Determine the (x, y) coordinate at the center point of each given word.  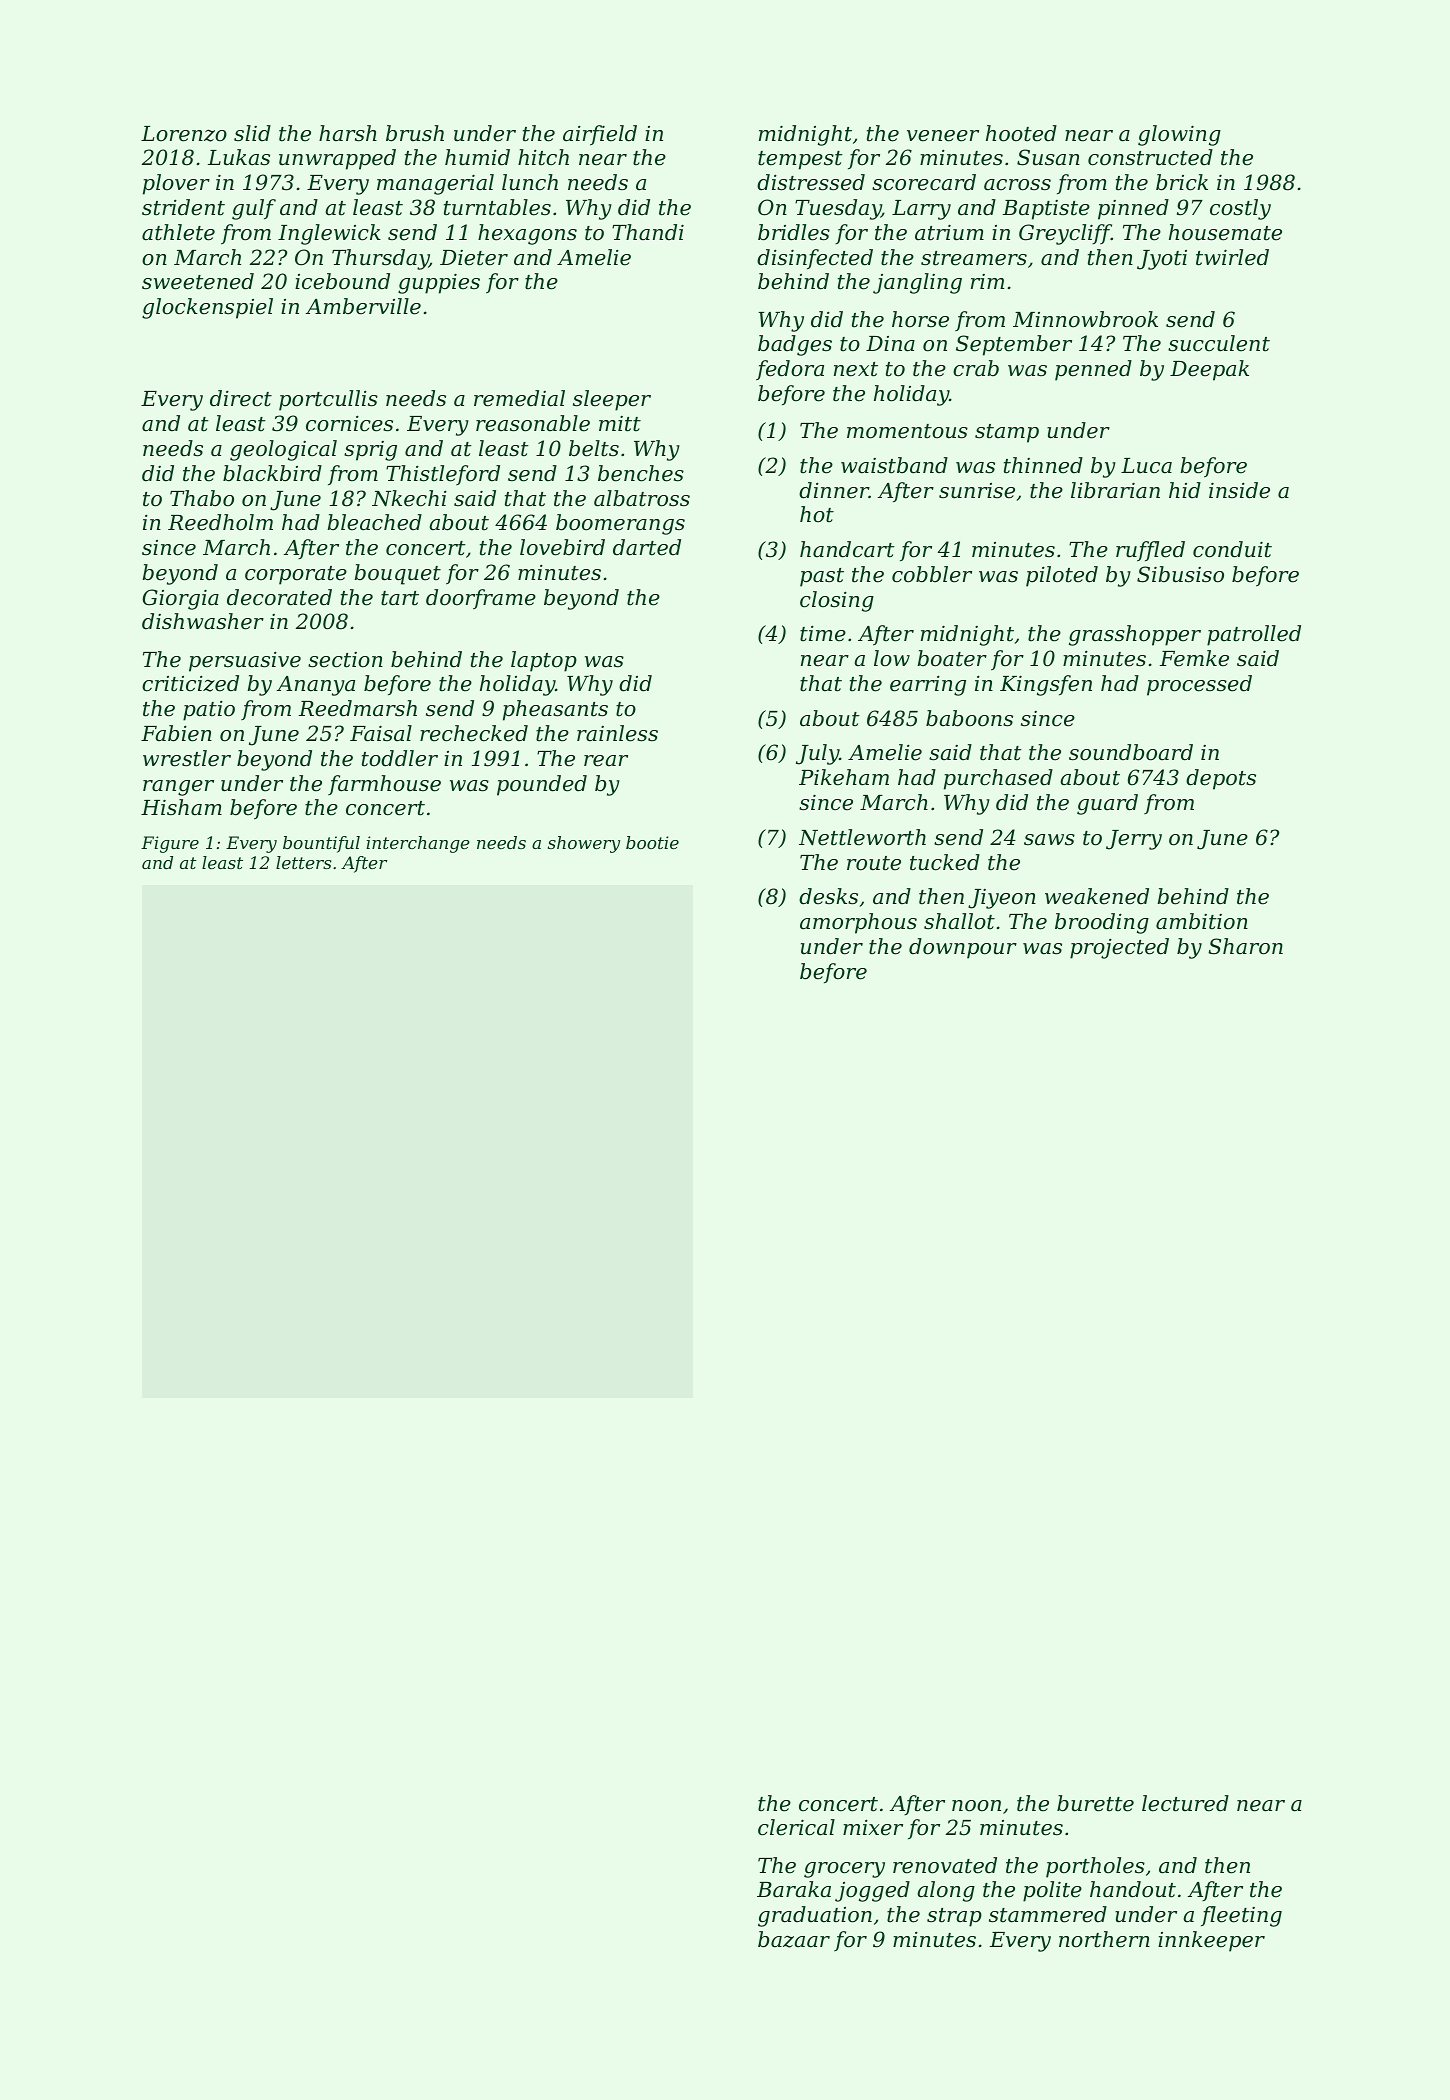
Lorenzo (184, 134)
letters (304, 862)
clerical (796, 1827)
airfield (600, 135)
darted (647, 547)
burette (1095, 1803)
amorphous (858, 923)
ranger (178, 788)
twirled (1232, 257)
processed (1199, 685)
